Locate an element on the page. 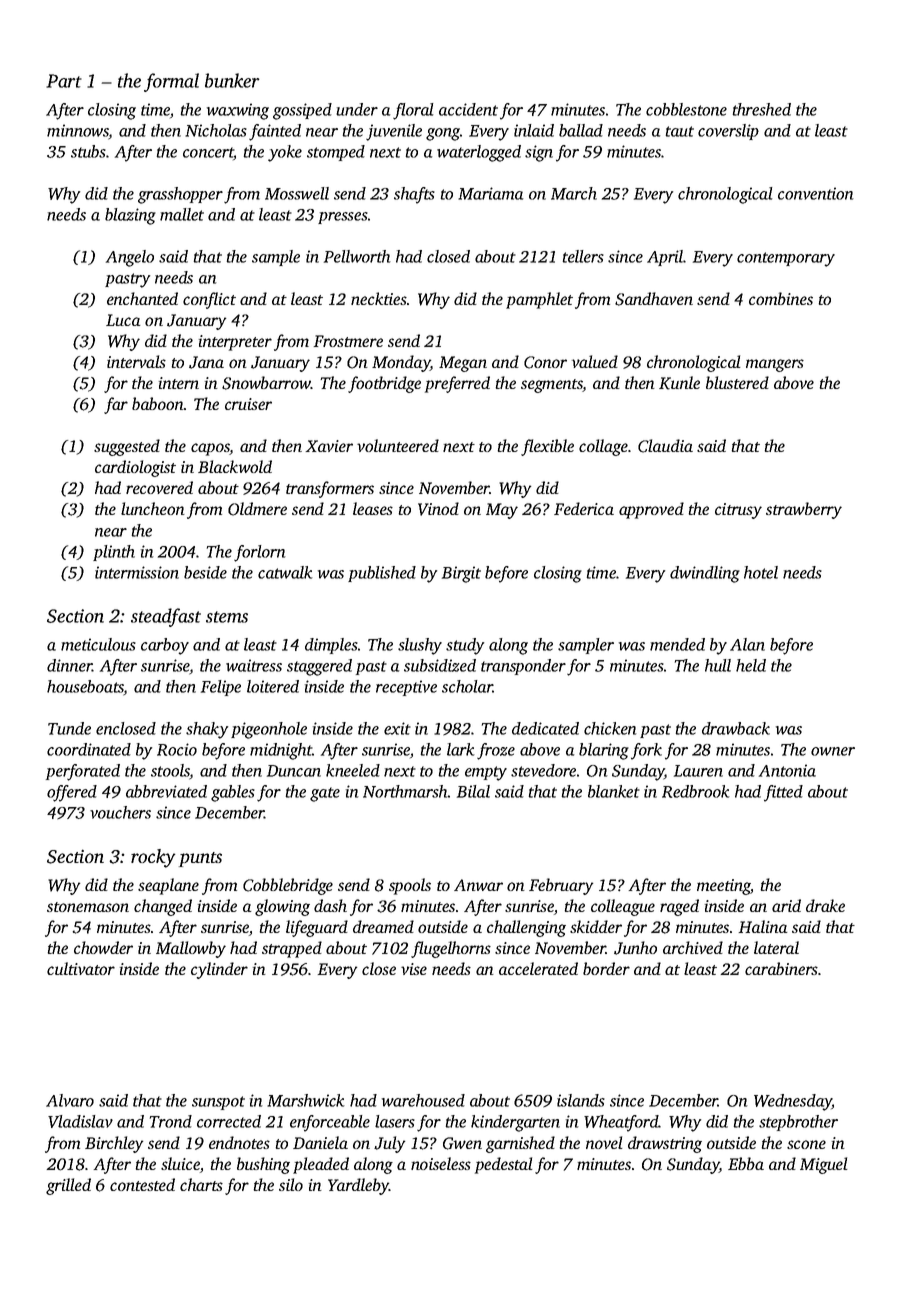 This image has height=1316, width=908. combines is located at coordinates (781, 298).
